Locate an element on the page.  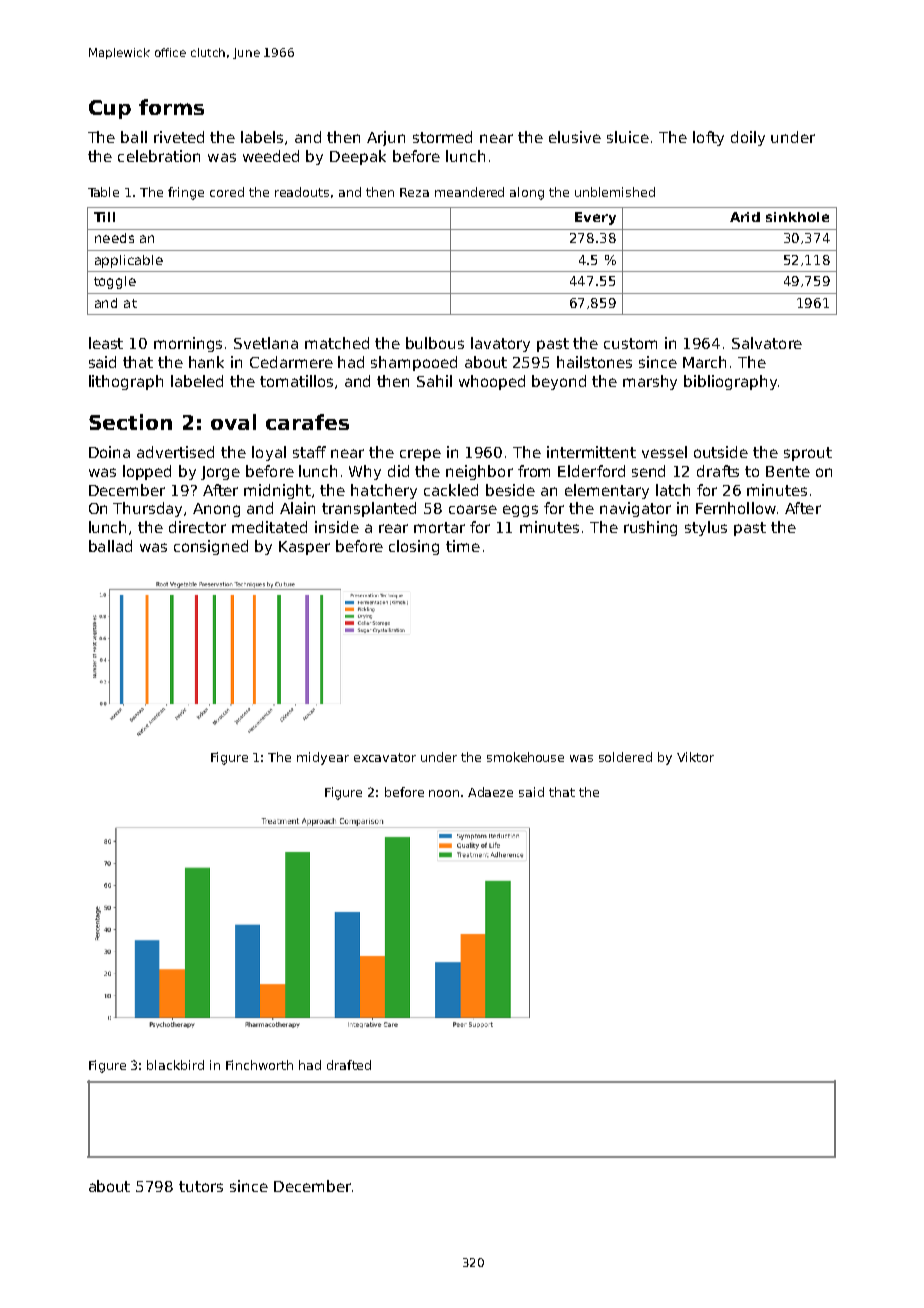
Viktor is located at coordinates (695, 757).
